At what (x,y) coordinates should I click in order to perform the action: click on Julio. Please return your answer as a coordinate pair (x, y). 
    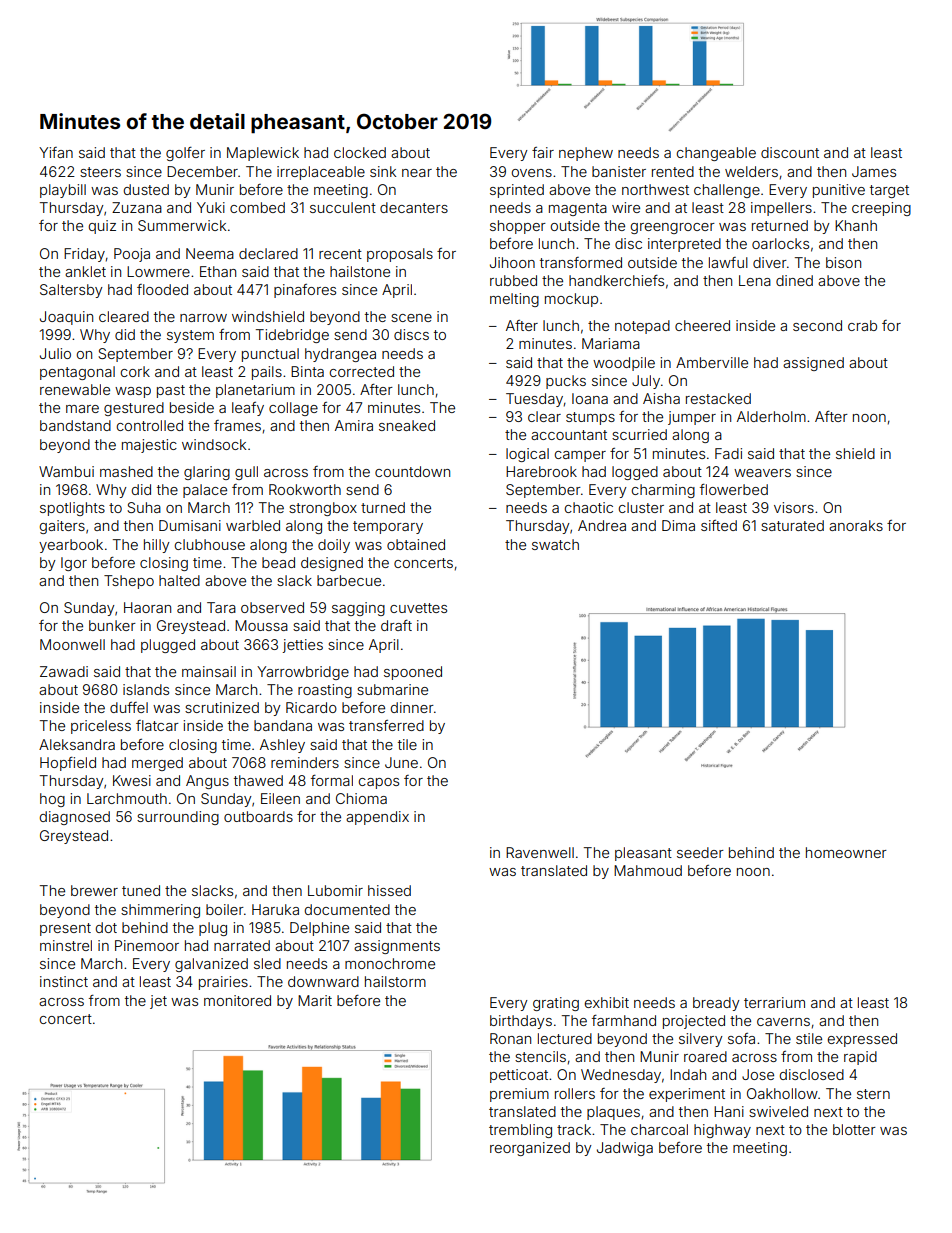
    Looking at the image, I should click on (55, 353).
